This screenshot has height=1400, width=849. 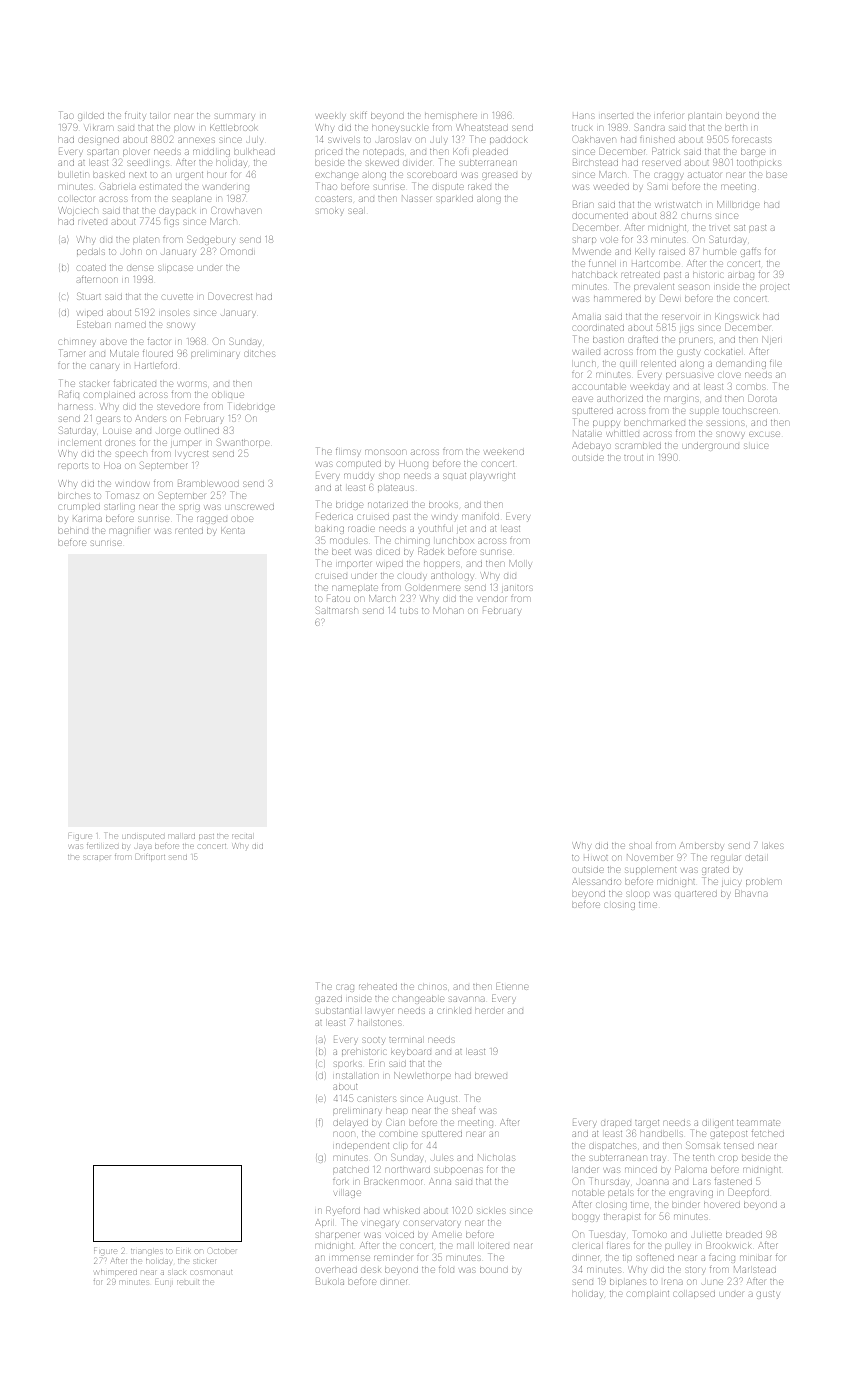 What do you see at coordinates (344, 140) in the screenshot?
I see `swivels` at bounding box center [344, 140].
